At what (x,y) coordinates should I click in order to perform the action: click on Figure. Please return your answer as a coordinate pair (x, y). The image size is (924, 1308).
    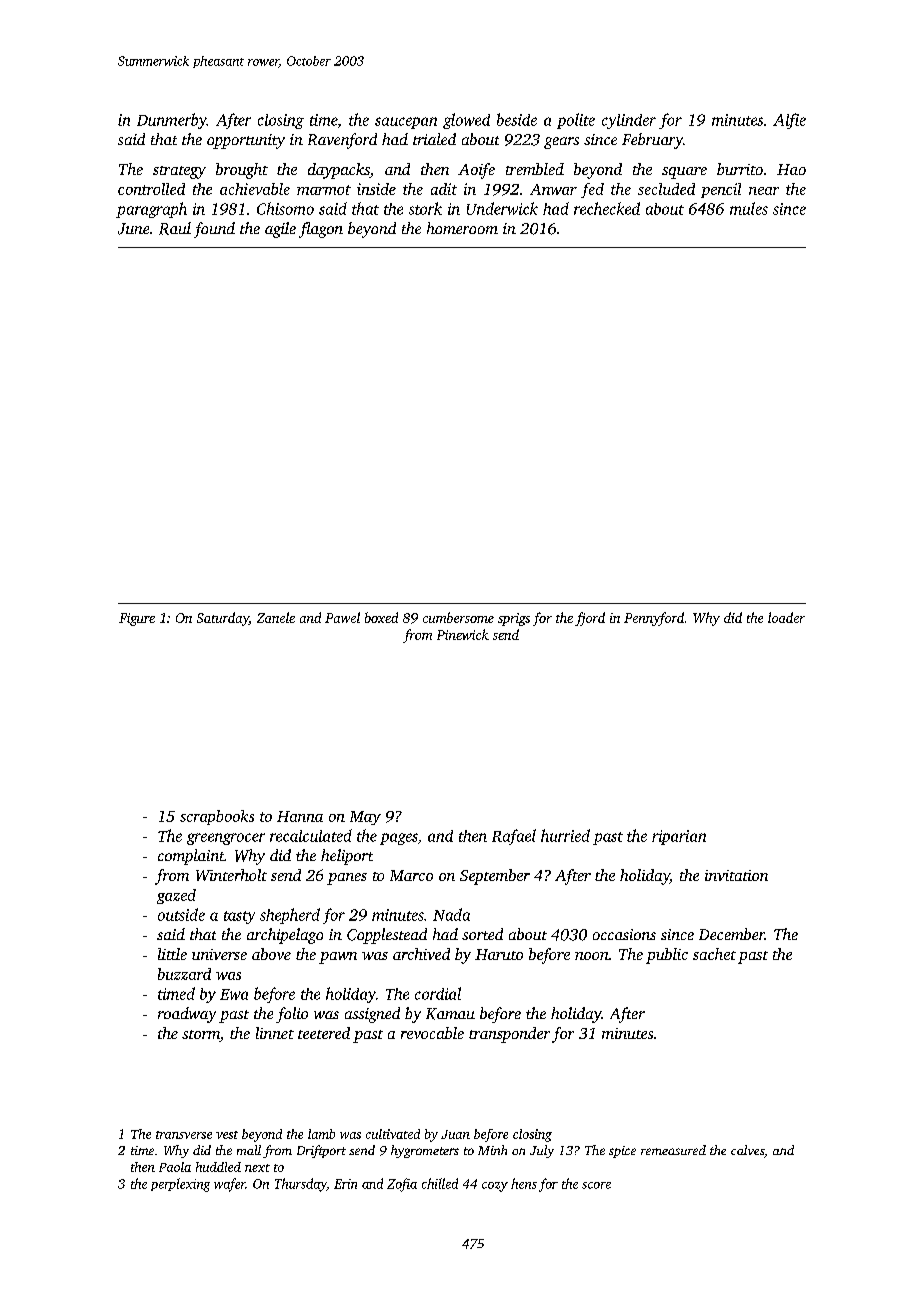
    Looking at the image, I should click on (137, 619).
